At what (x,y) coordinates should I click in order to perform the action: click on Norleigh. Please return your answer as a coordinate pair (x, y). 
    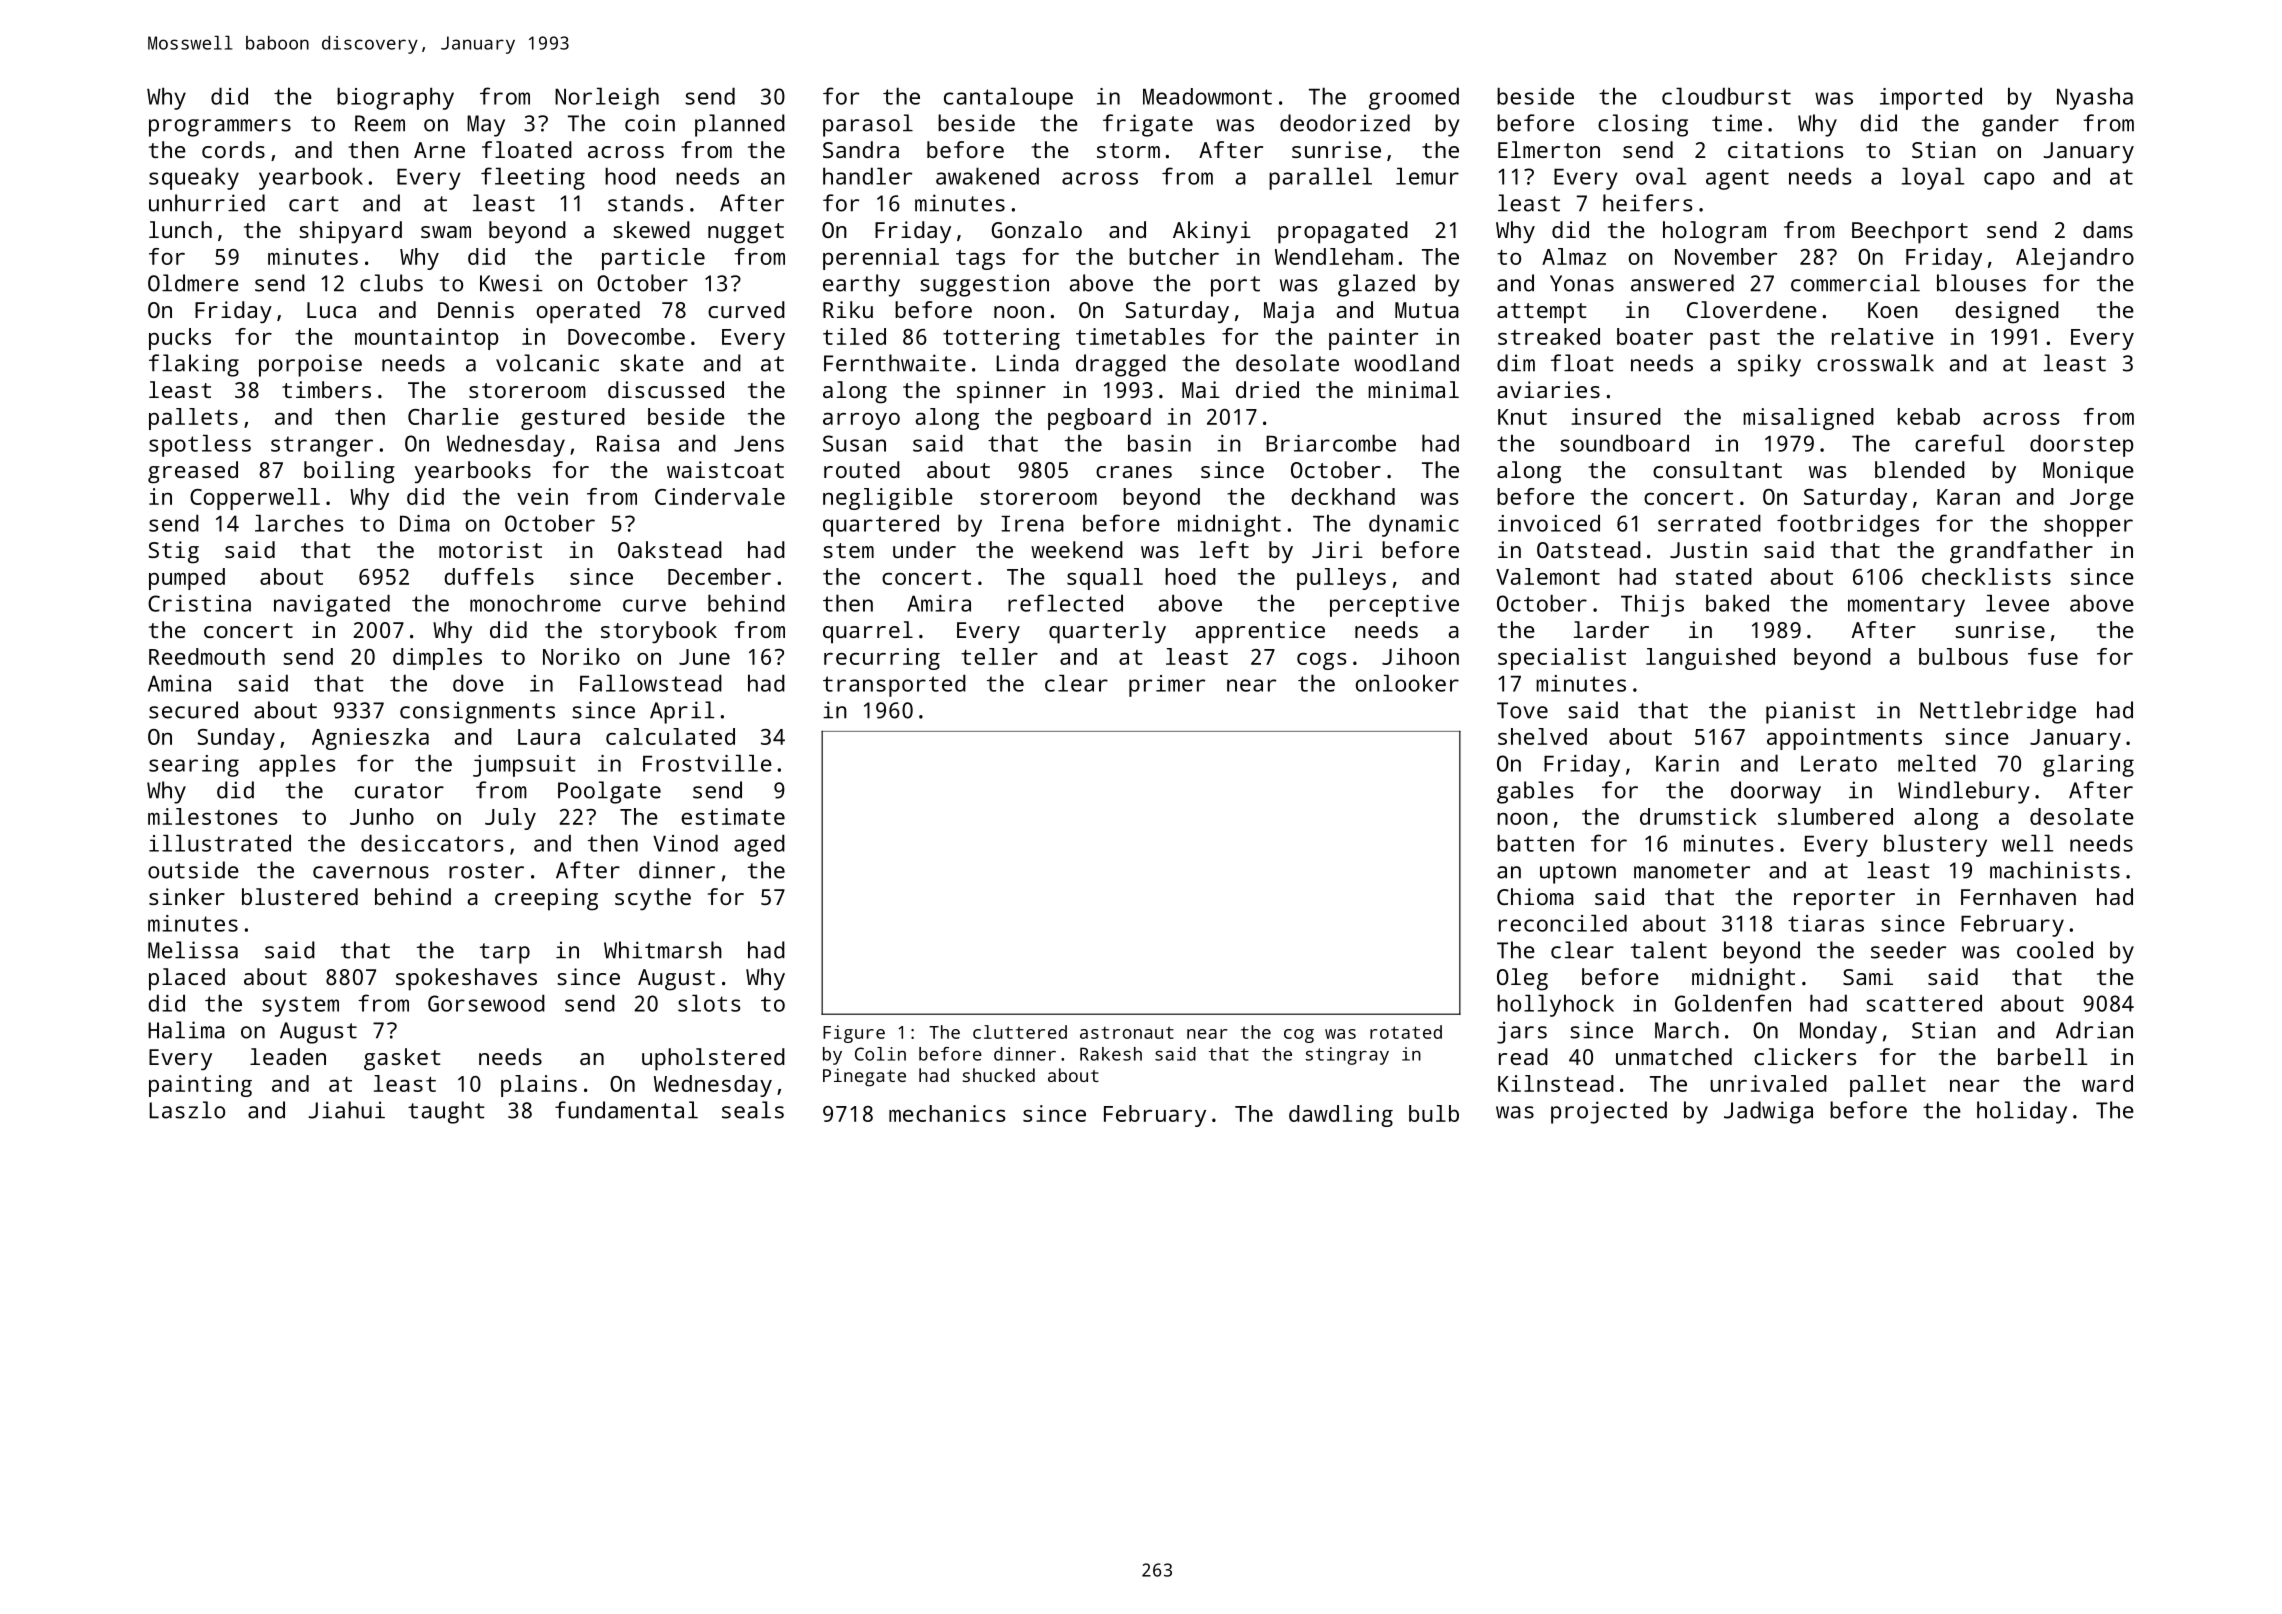
    Looking at the image, I should click on (607, 98).
